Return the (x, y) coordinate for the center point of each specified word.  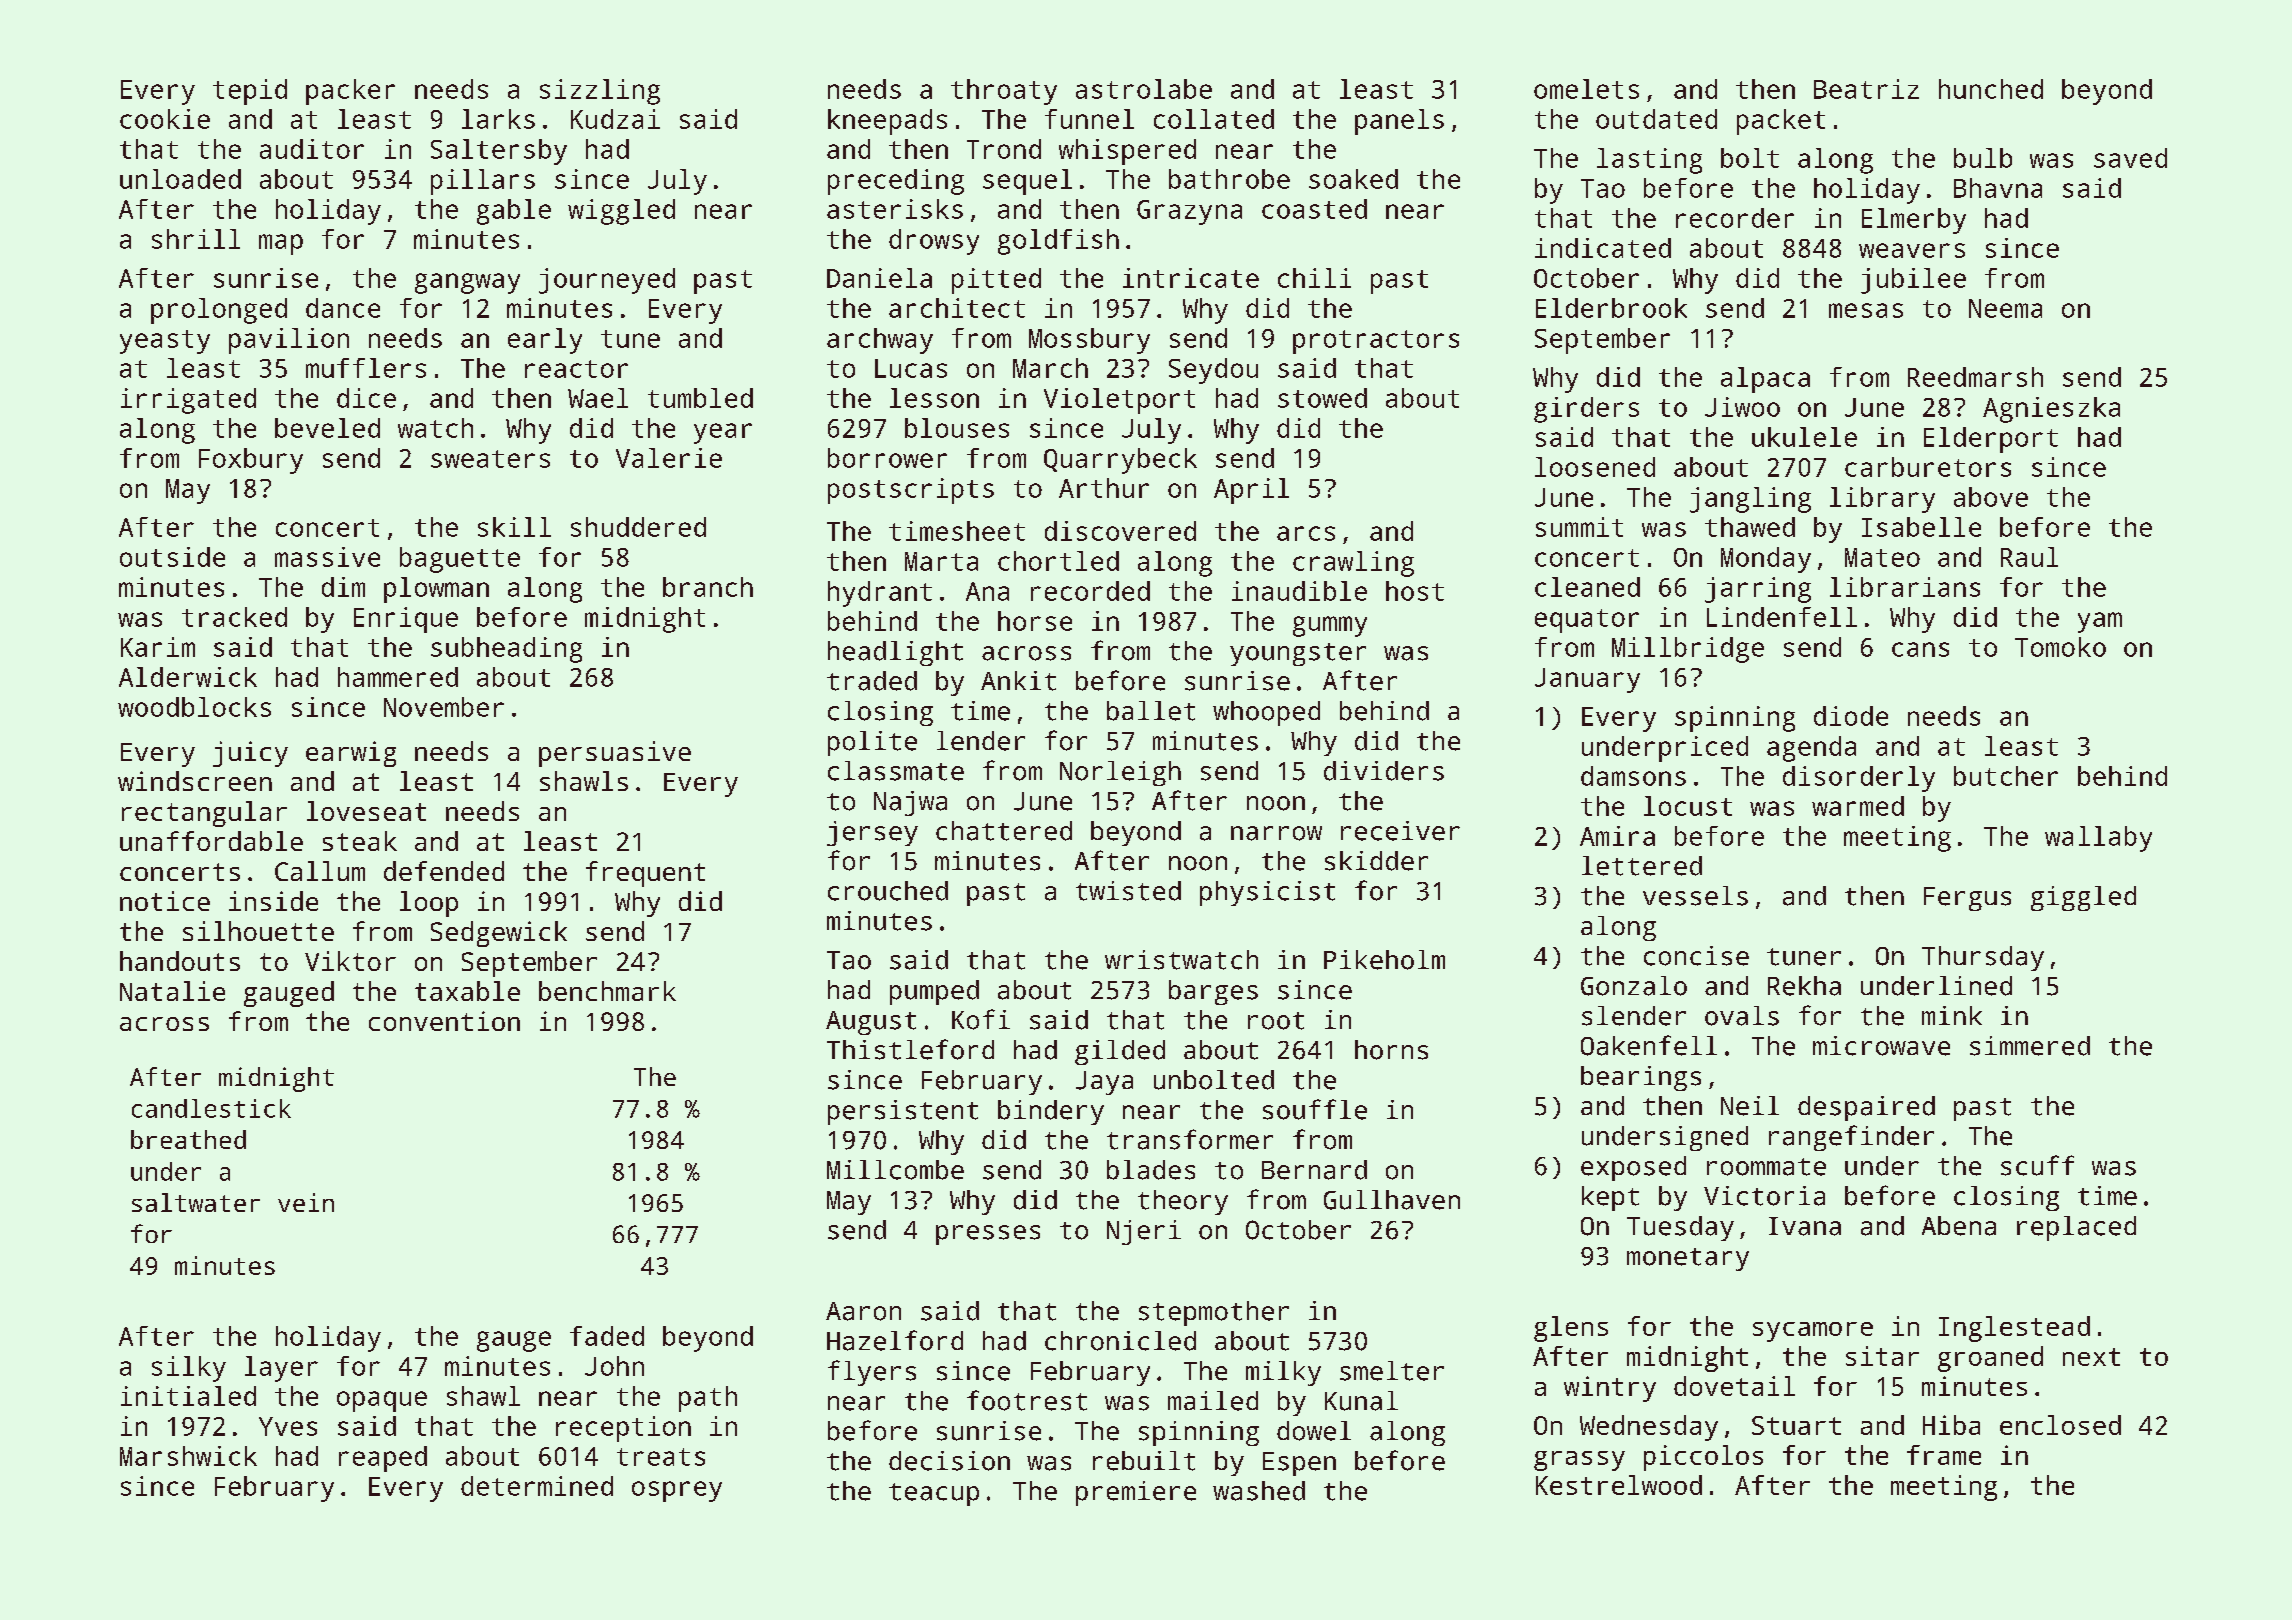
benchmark (607, 991)
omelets (1586, 89)
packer (350, 92)
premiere (1136, 1493)
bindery (1051, 1112)
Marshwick (188, 1456)
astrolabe (1144, 89)
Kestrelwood (1619, 1485)
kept (1610, 1198)
